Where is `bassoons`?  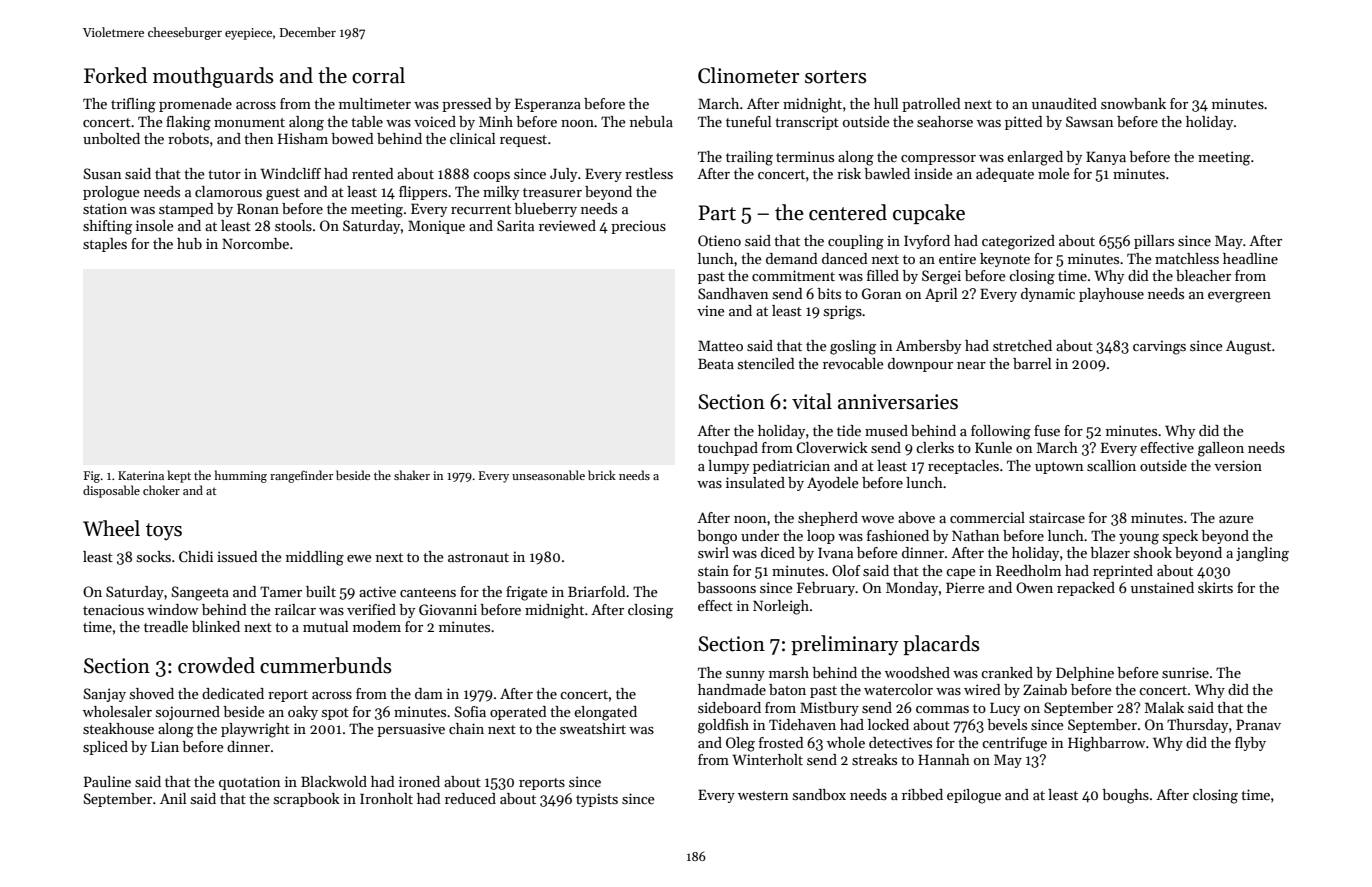
bassoons is located at coordinates (726, 587).
